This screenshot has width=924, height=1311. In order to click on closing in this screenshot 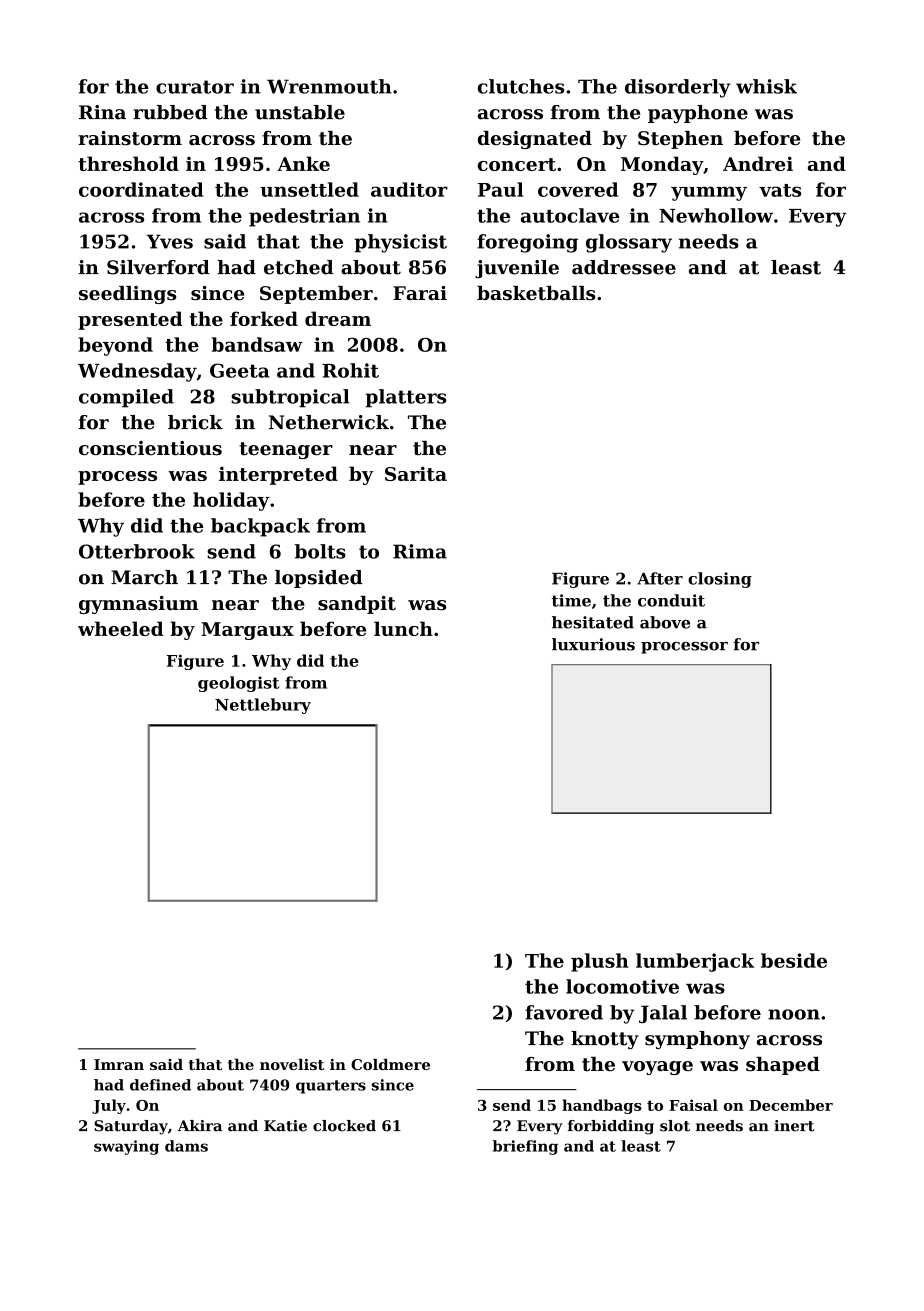, I will do `click(720, 580)`.
